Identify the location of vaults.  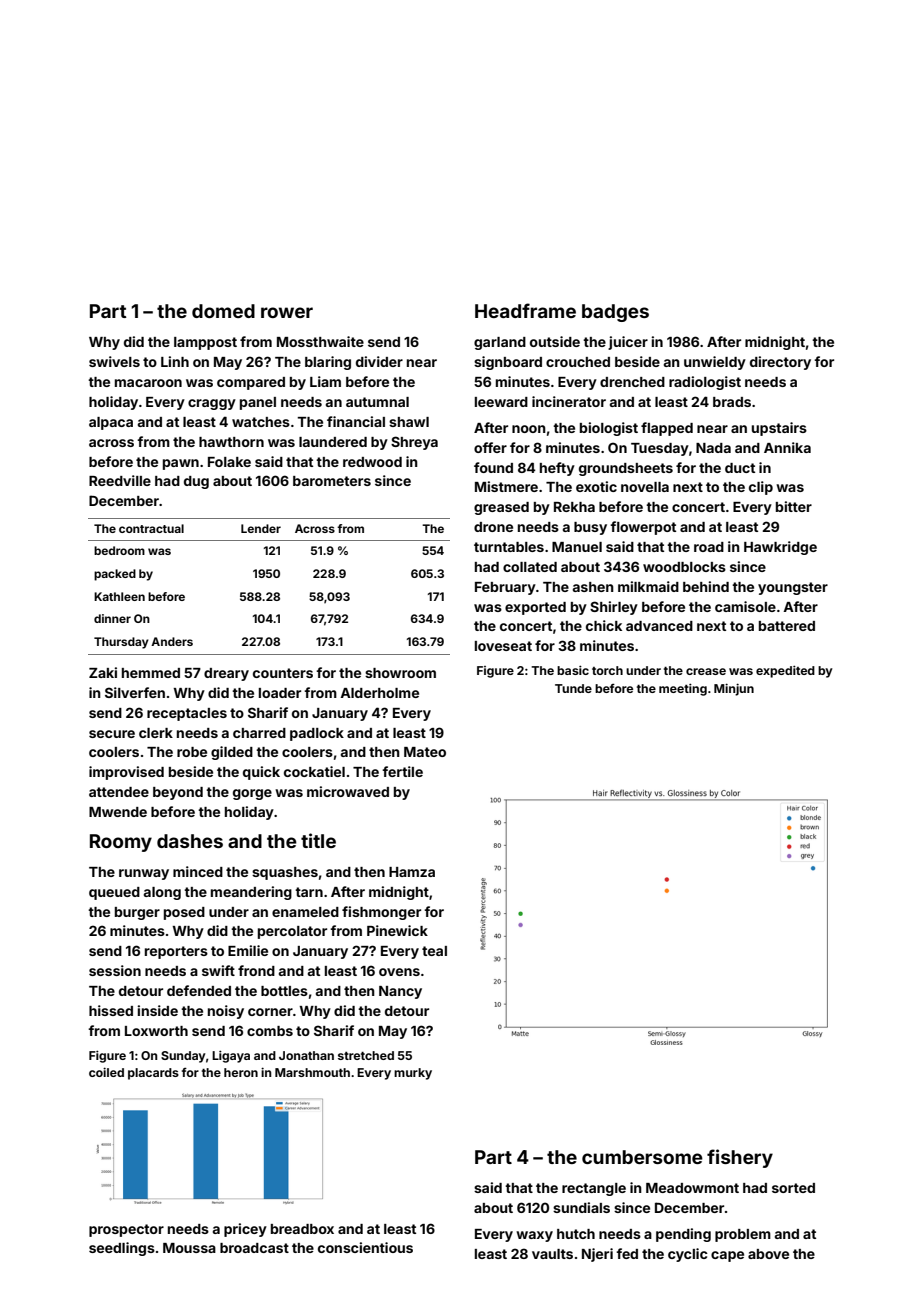
(552, 1254).
